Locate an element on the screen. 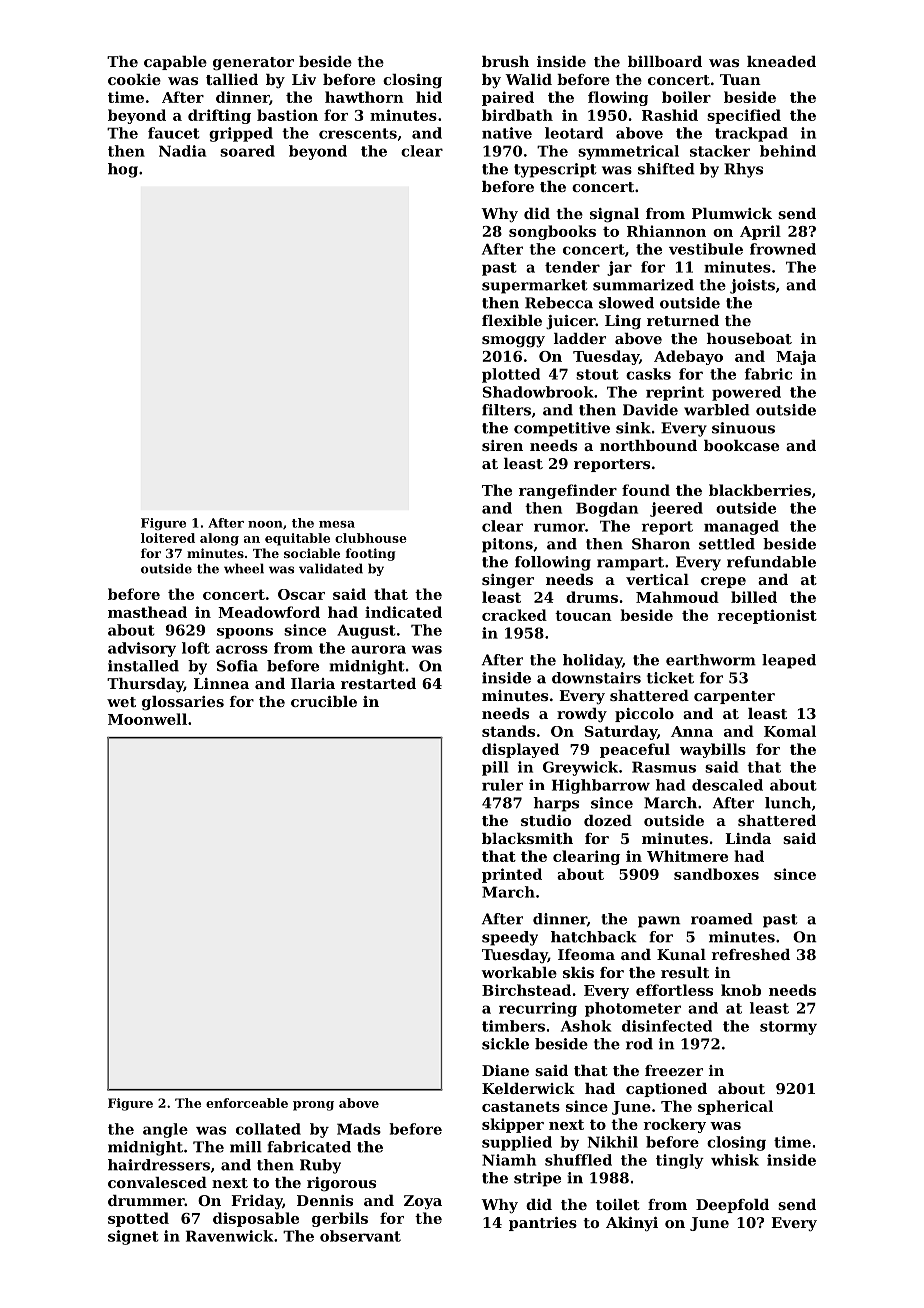  shuffled is located at coordinates (578, 1160).
